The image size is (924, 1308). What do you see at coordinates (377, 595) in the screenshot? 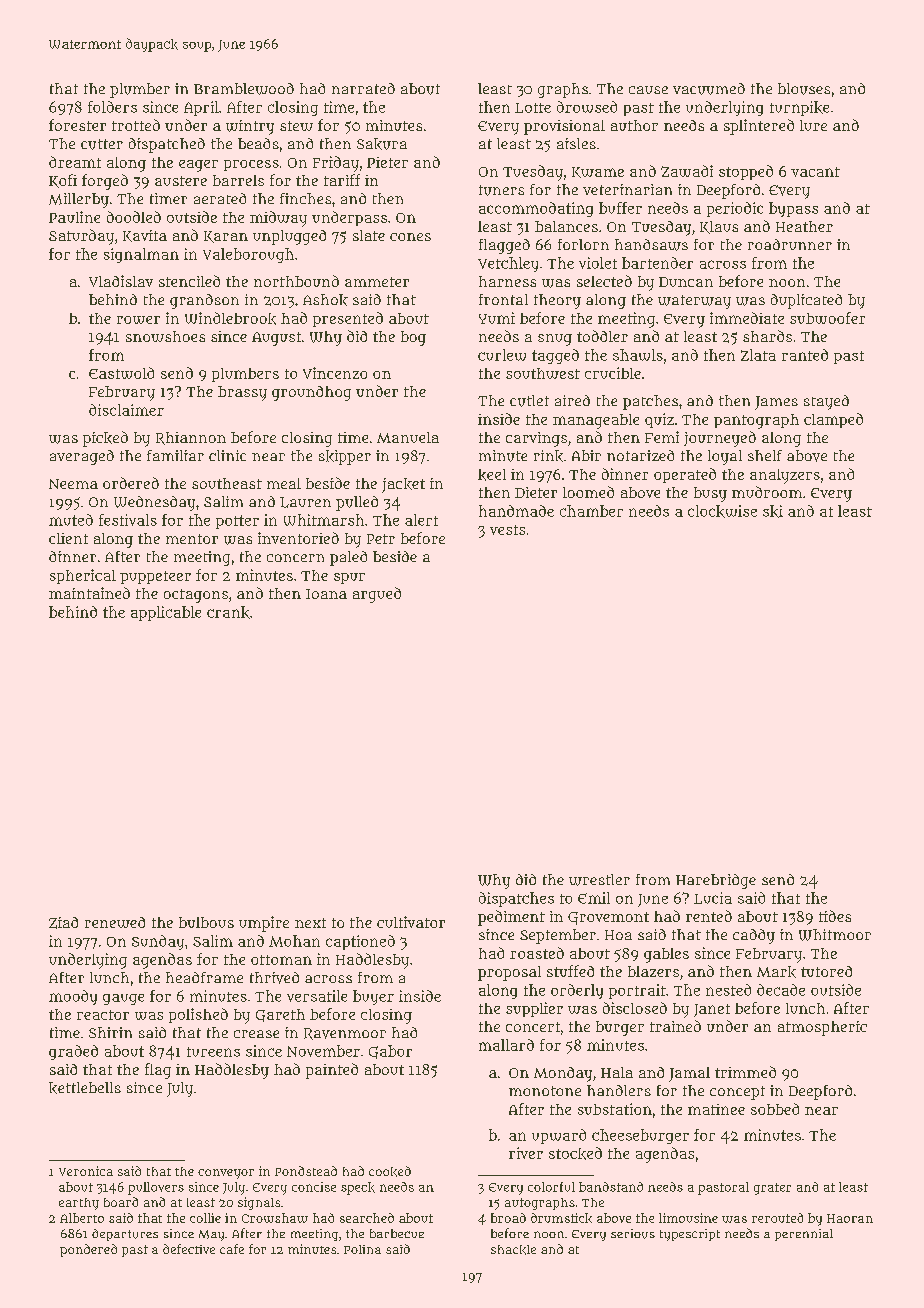
I see `argued` at bounding box center [377, 595].
